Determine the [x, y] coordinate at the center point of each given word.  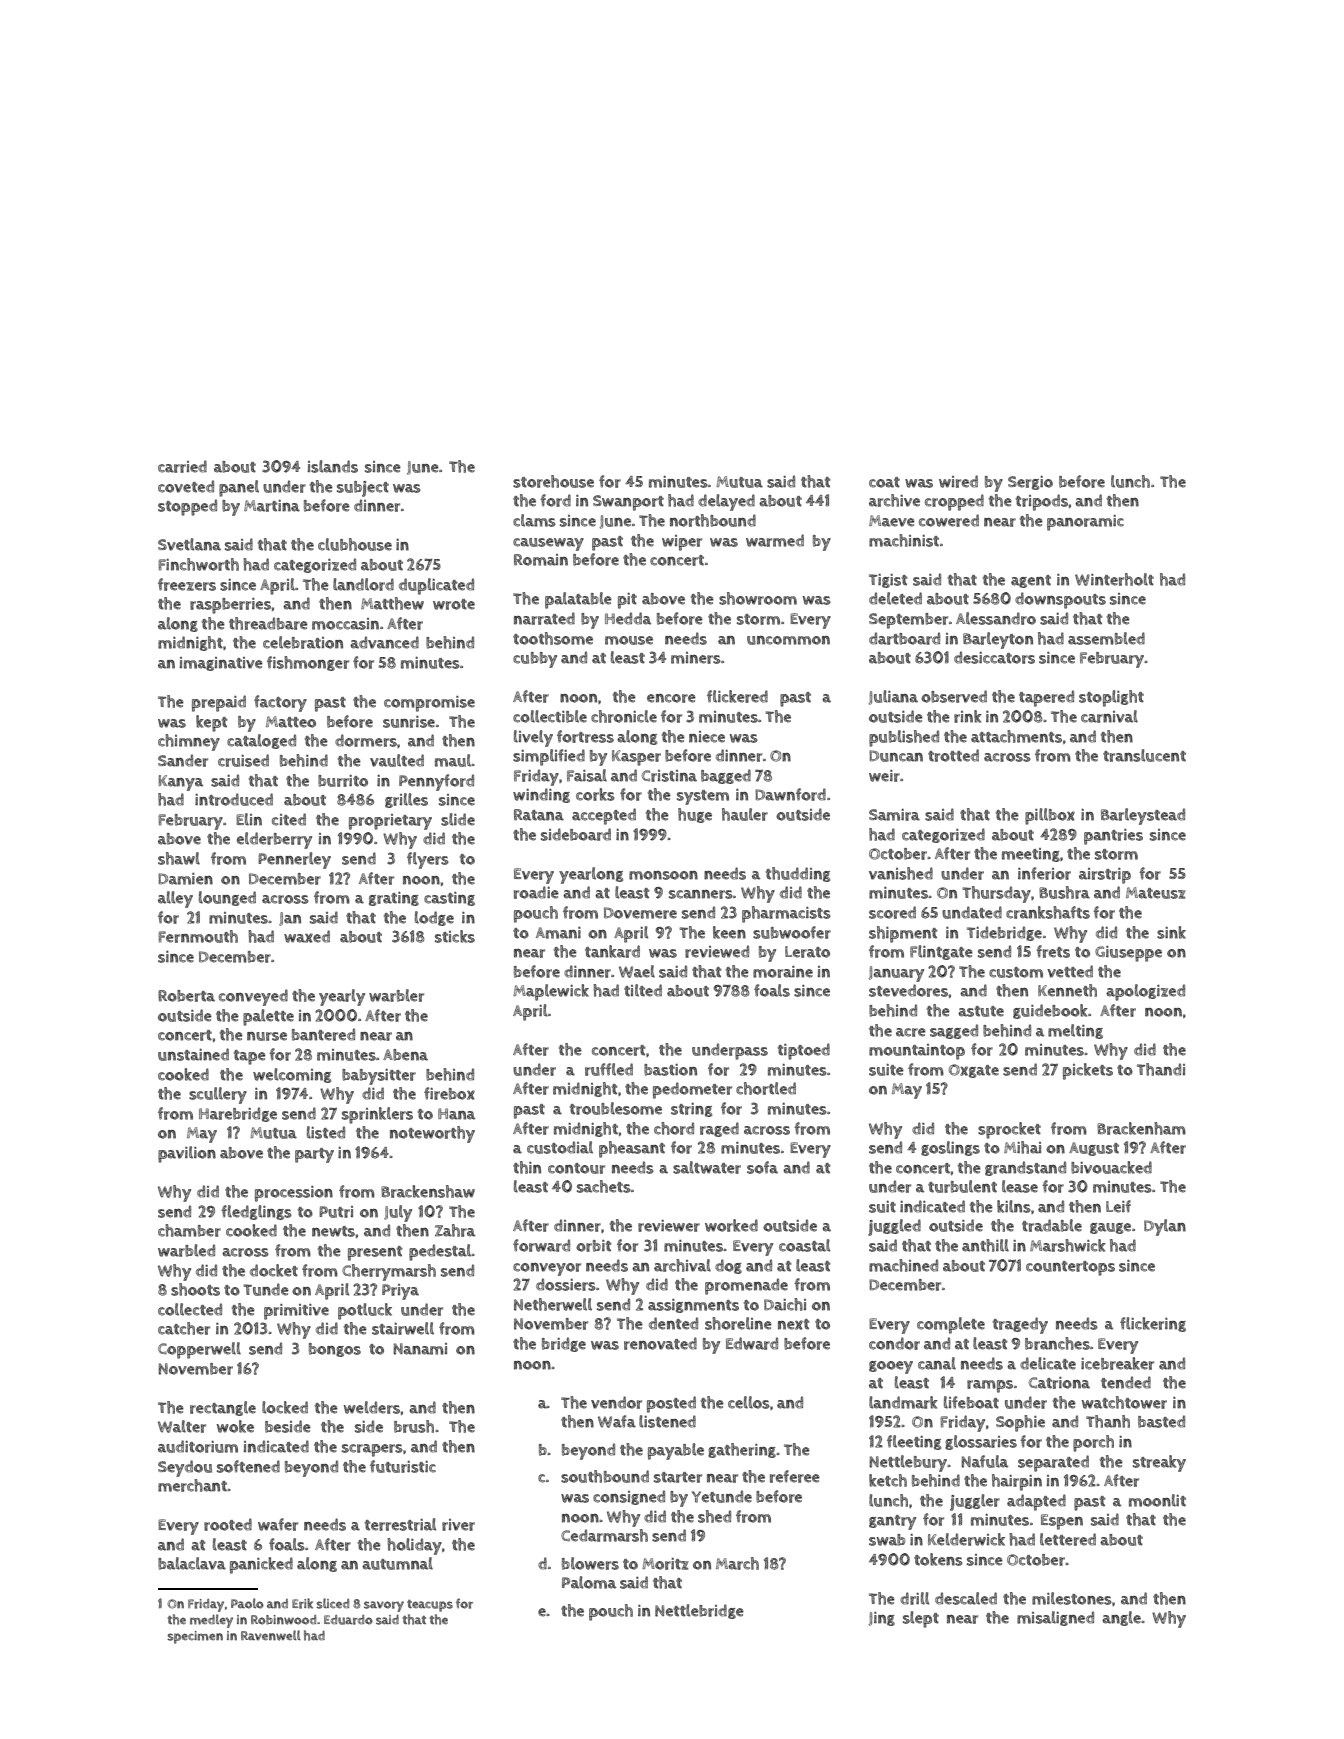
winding [541, 795]
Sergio [1030, 483]
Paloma [589, 1582]
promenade [746, 1286]
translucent [1144, 755]
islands [333, 466]
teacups [430, 1606]
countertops [1070, 1268]
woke [235, 1426]
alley [175, 899]
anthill [985, 1245]
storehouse [553, 481]
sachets [604, 1186]
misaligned [1055, 1618]
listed [326, 1132]
